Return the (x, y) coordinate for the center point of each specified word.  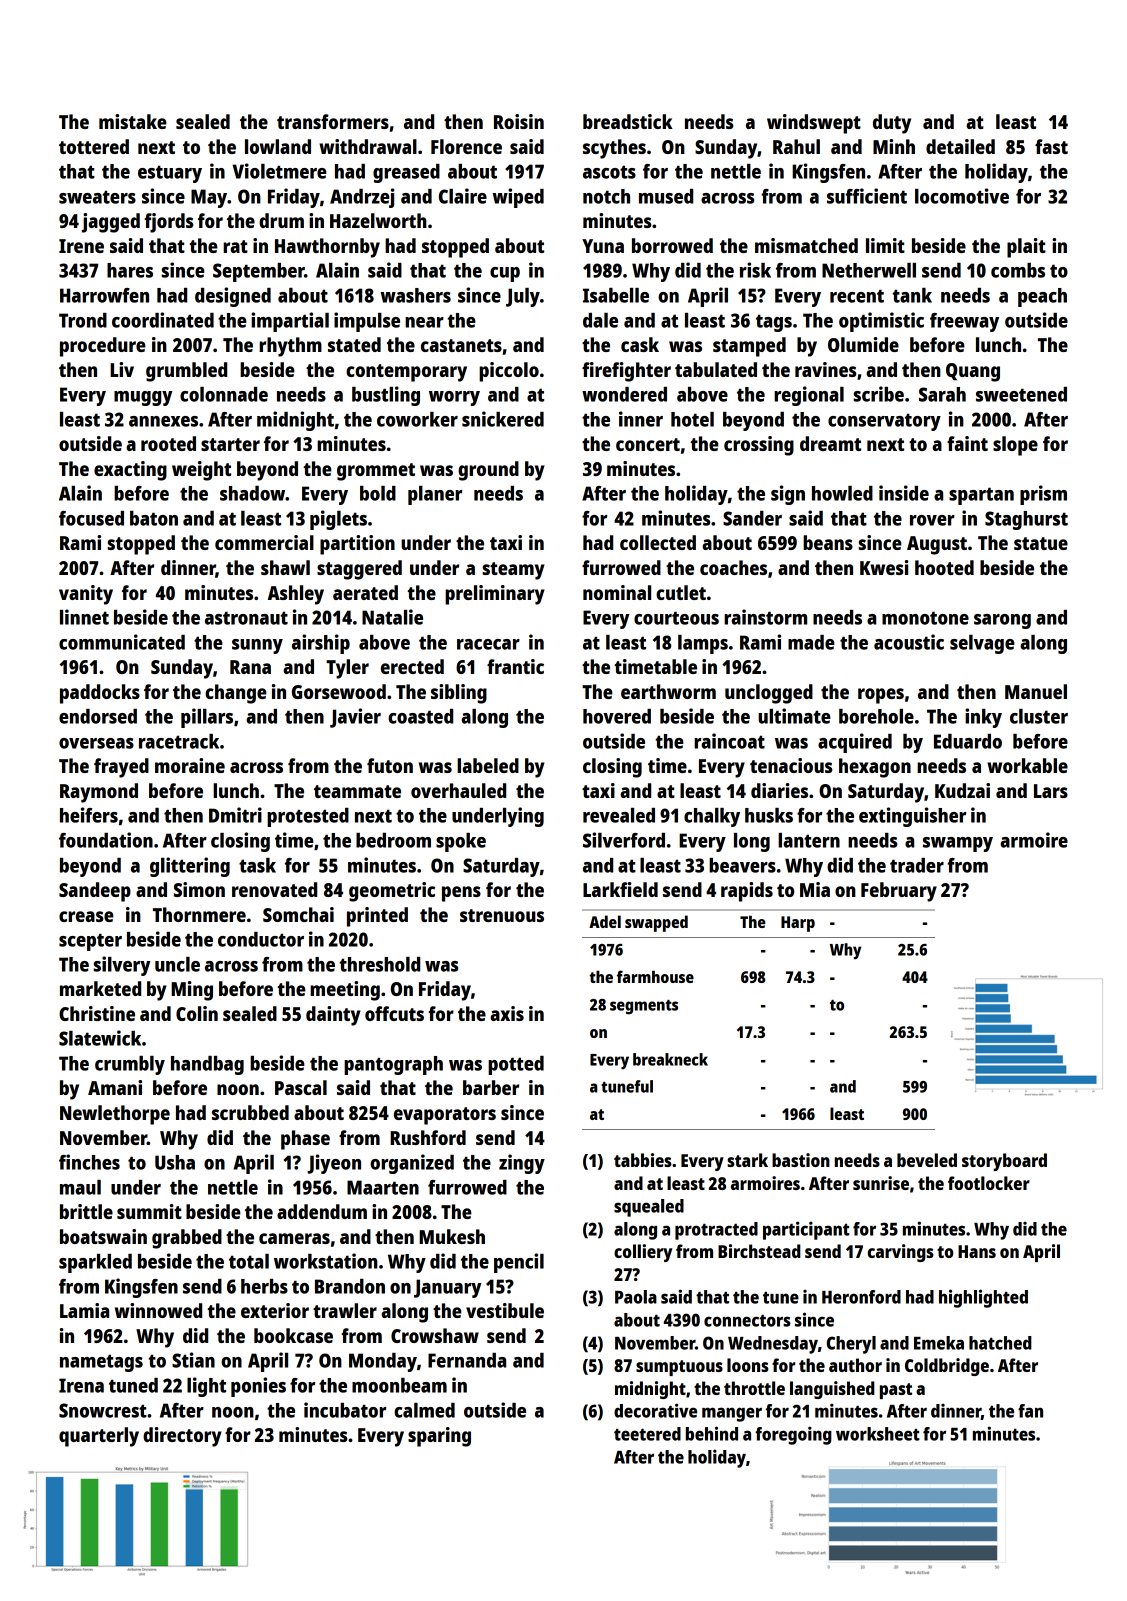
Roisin (519, 121)
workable (1027, 765)
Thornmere (199, 914)
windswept (814, 124)
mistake (133, 121)
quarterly (99, 1437)
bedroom (393, 840)
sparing (439, 1437)
